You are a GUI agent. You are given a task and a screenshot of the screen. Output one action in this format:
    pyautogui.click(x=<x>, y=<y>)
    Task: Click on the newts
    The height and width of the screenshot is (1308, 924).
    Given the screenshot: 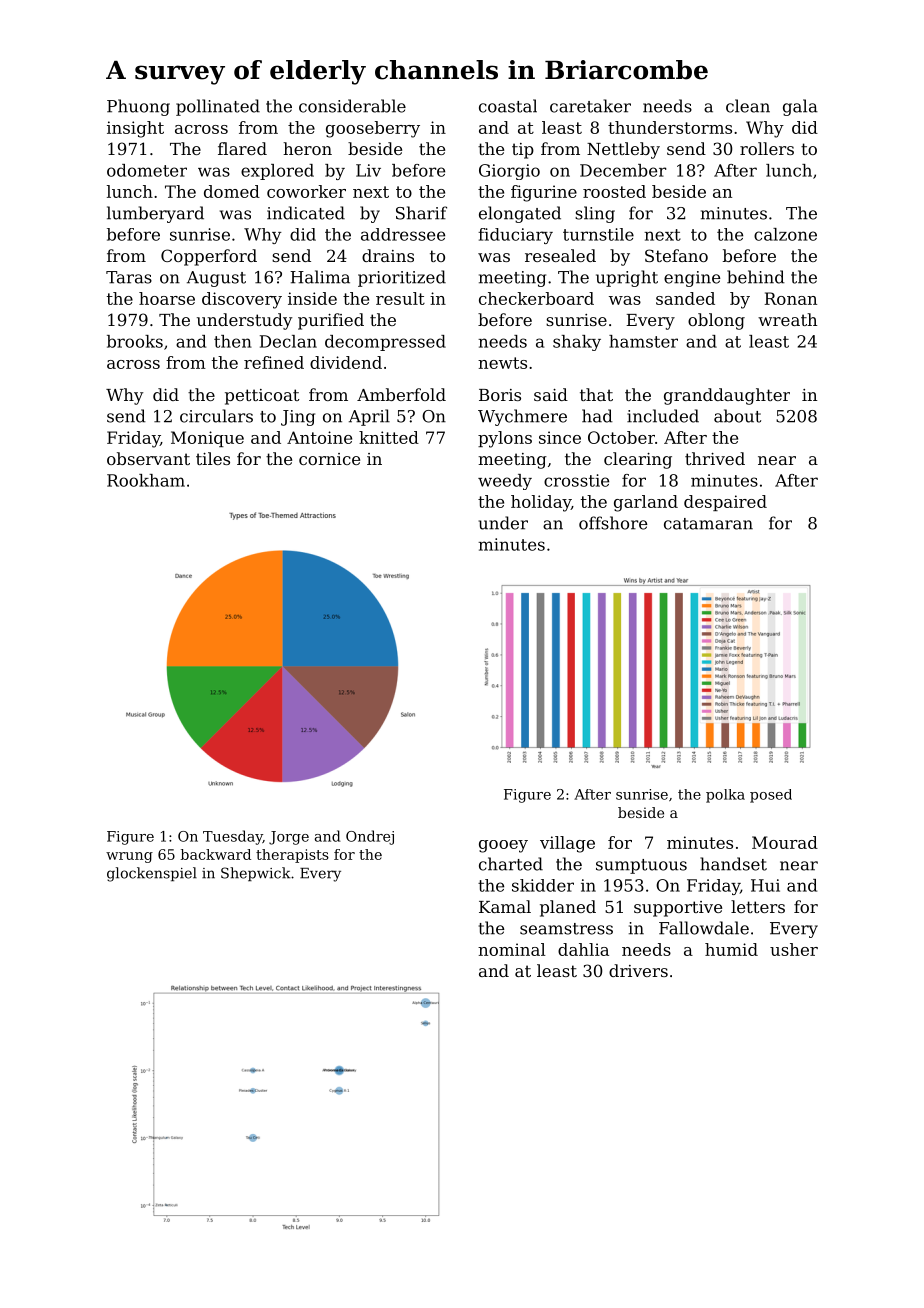 What is the action you would take?
    pyautogui.click(x=502, y=363)
